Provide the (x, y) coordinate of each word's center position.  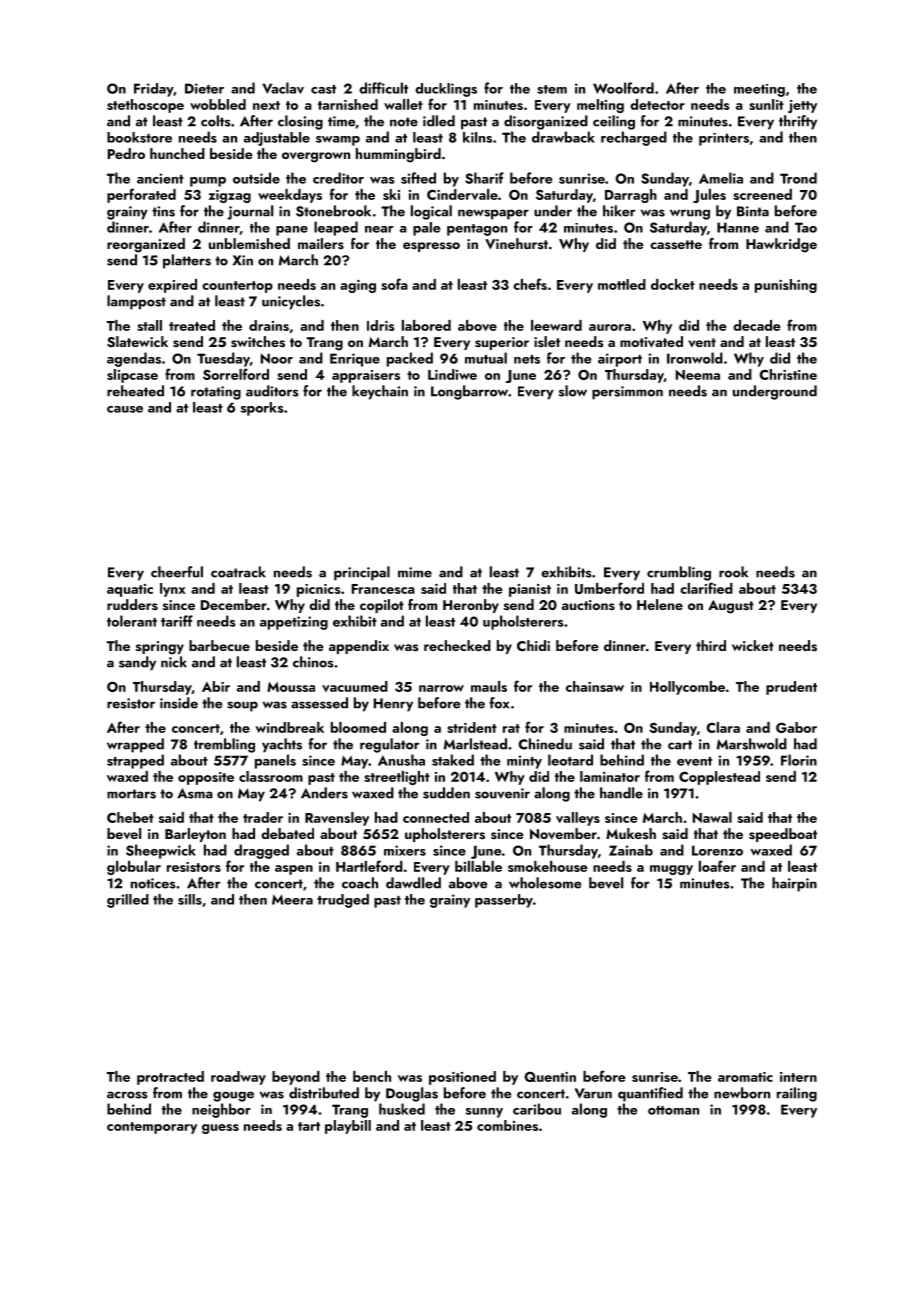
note (404, 122)
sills (190, 899)
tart (309, 1126)
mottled (622, 284)
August (731, 607)
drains (269, 325)
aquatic (130, 590)
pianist (530, 590)
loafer (717, 866)
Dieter (204, 88)
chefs (530, 284)
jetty (802, 106)
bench (372, 1076)
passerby (504, 901)
